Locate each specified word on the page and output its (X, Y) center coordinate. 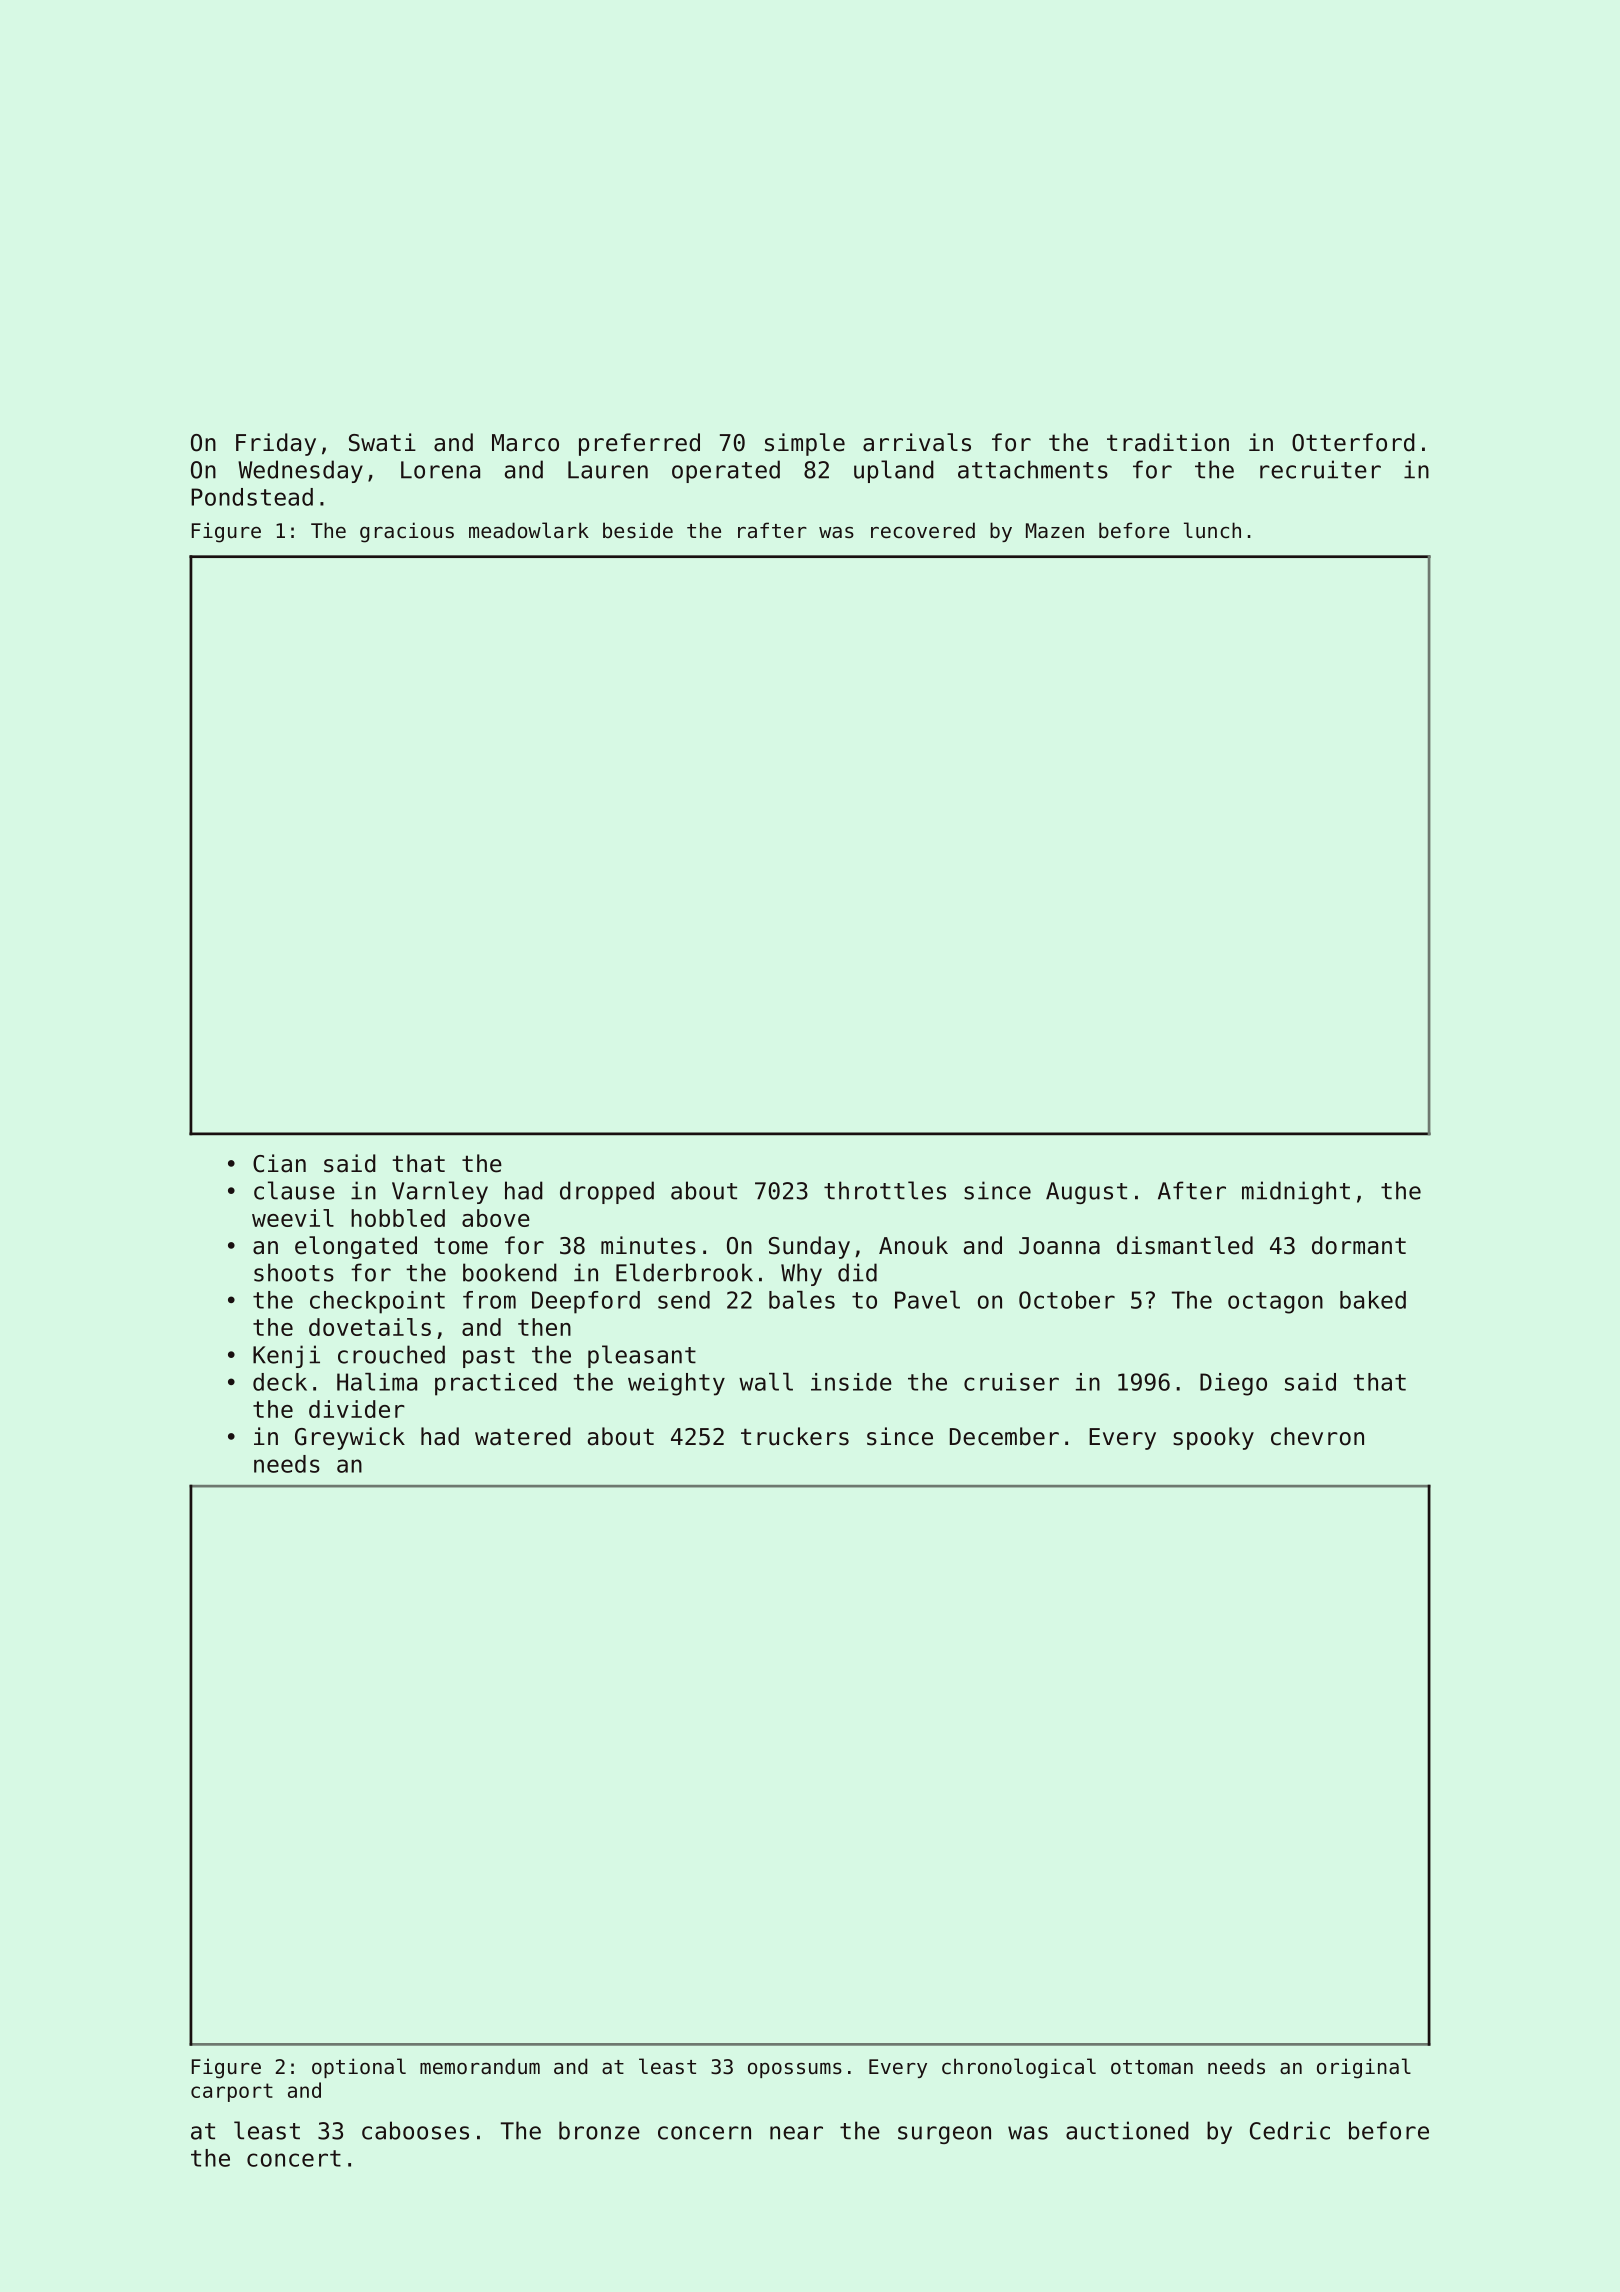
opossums (795, 2070)
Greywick (350, 1438)
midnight (1296, 1192)
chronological (1019, 2068)
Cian (279, 1163)
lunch (1212, 530)
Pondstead (252, 497)
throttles (885, 1190)
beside (638, 530)
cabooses (415, 2130)
